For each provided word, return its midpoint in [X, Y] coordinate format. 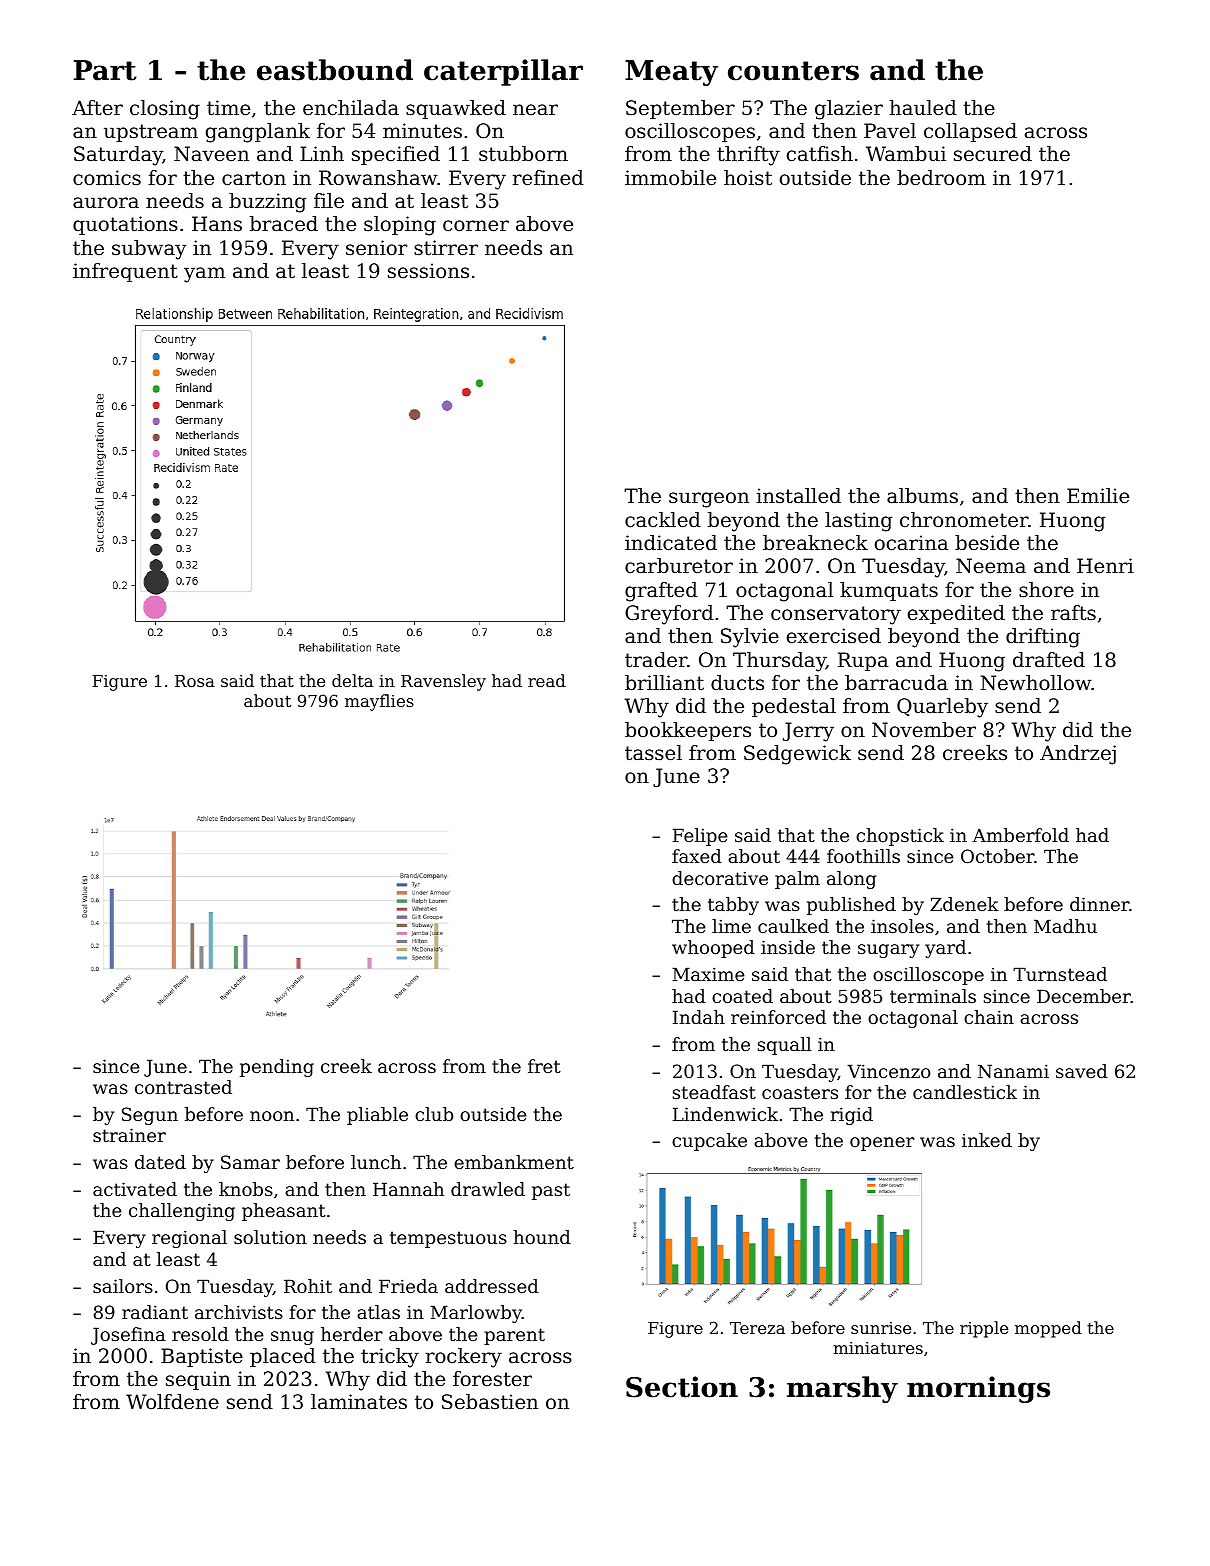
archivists [239, 1312]
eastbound [335, 70]
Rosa [195, 681]
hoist [748, 177]
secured [993, 154]
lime [731, 926]
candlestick [965, 1092]
